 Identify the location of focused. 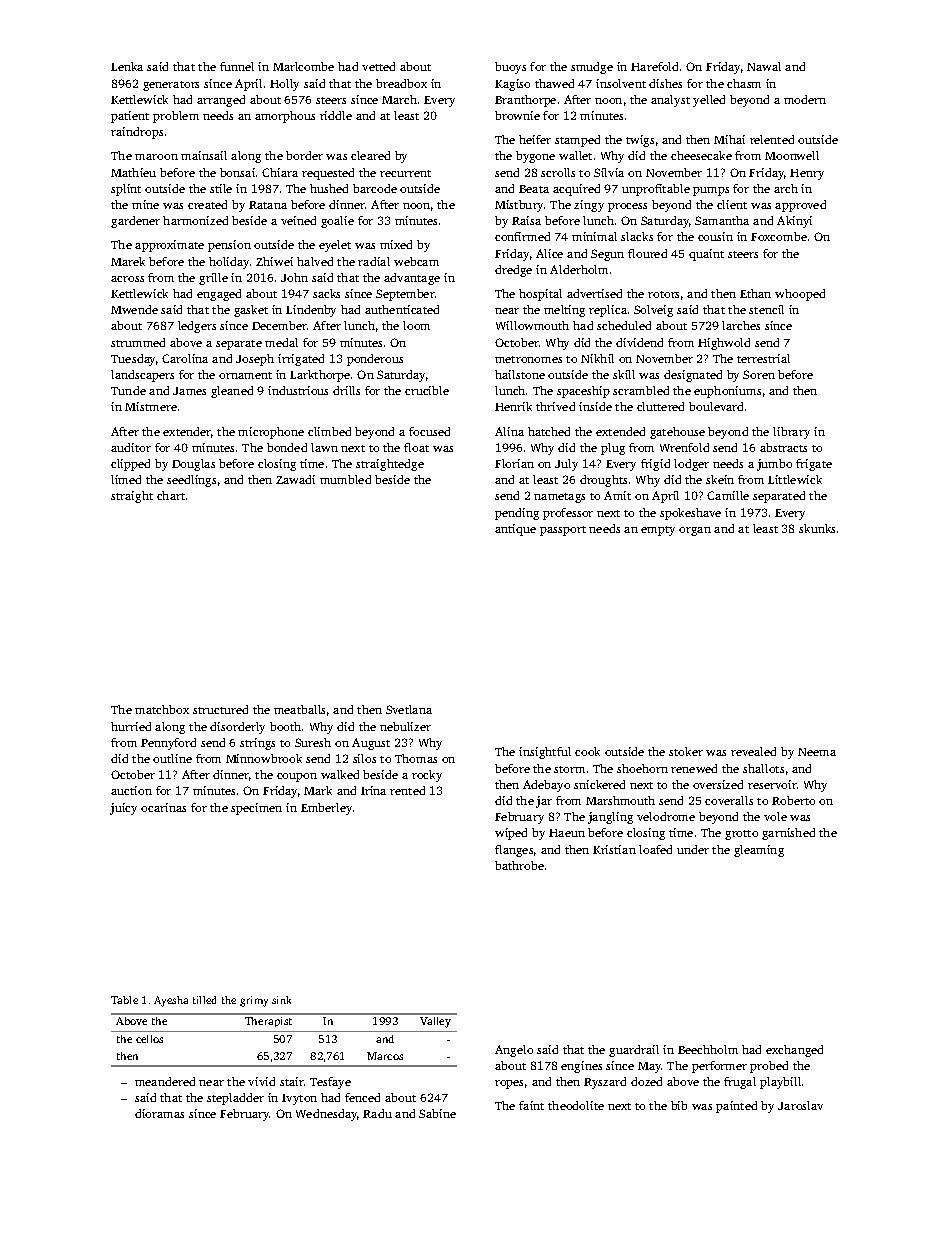
(429, 431).
